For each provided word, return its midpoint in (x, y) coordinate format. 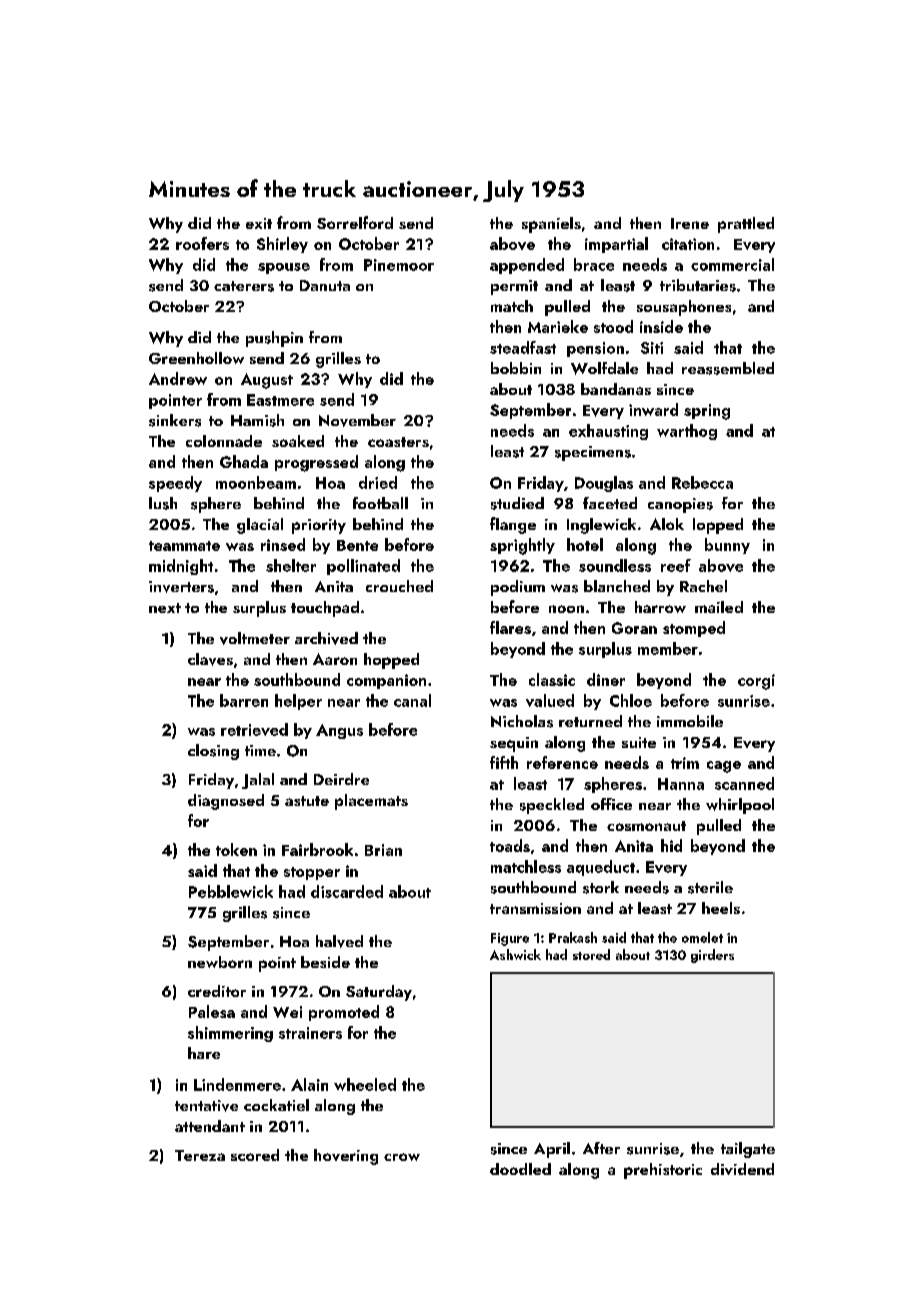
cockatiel (276, 1105)
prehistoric (663, 1171)
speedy (175, 484)
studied (517, 503)
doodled (520, 1169)
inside (661, 326)
